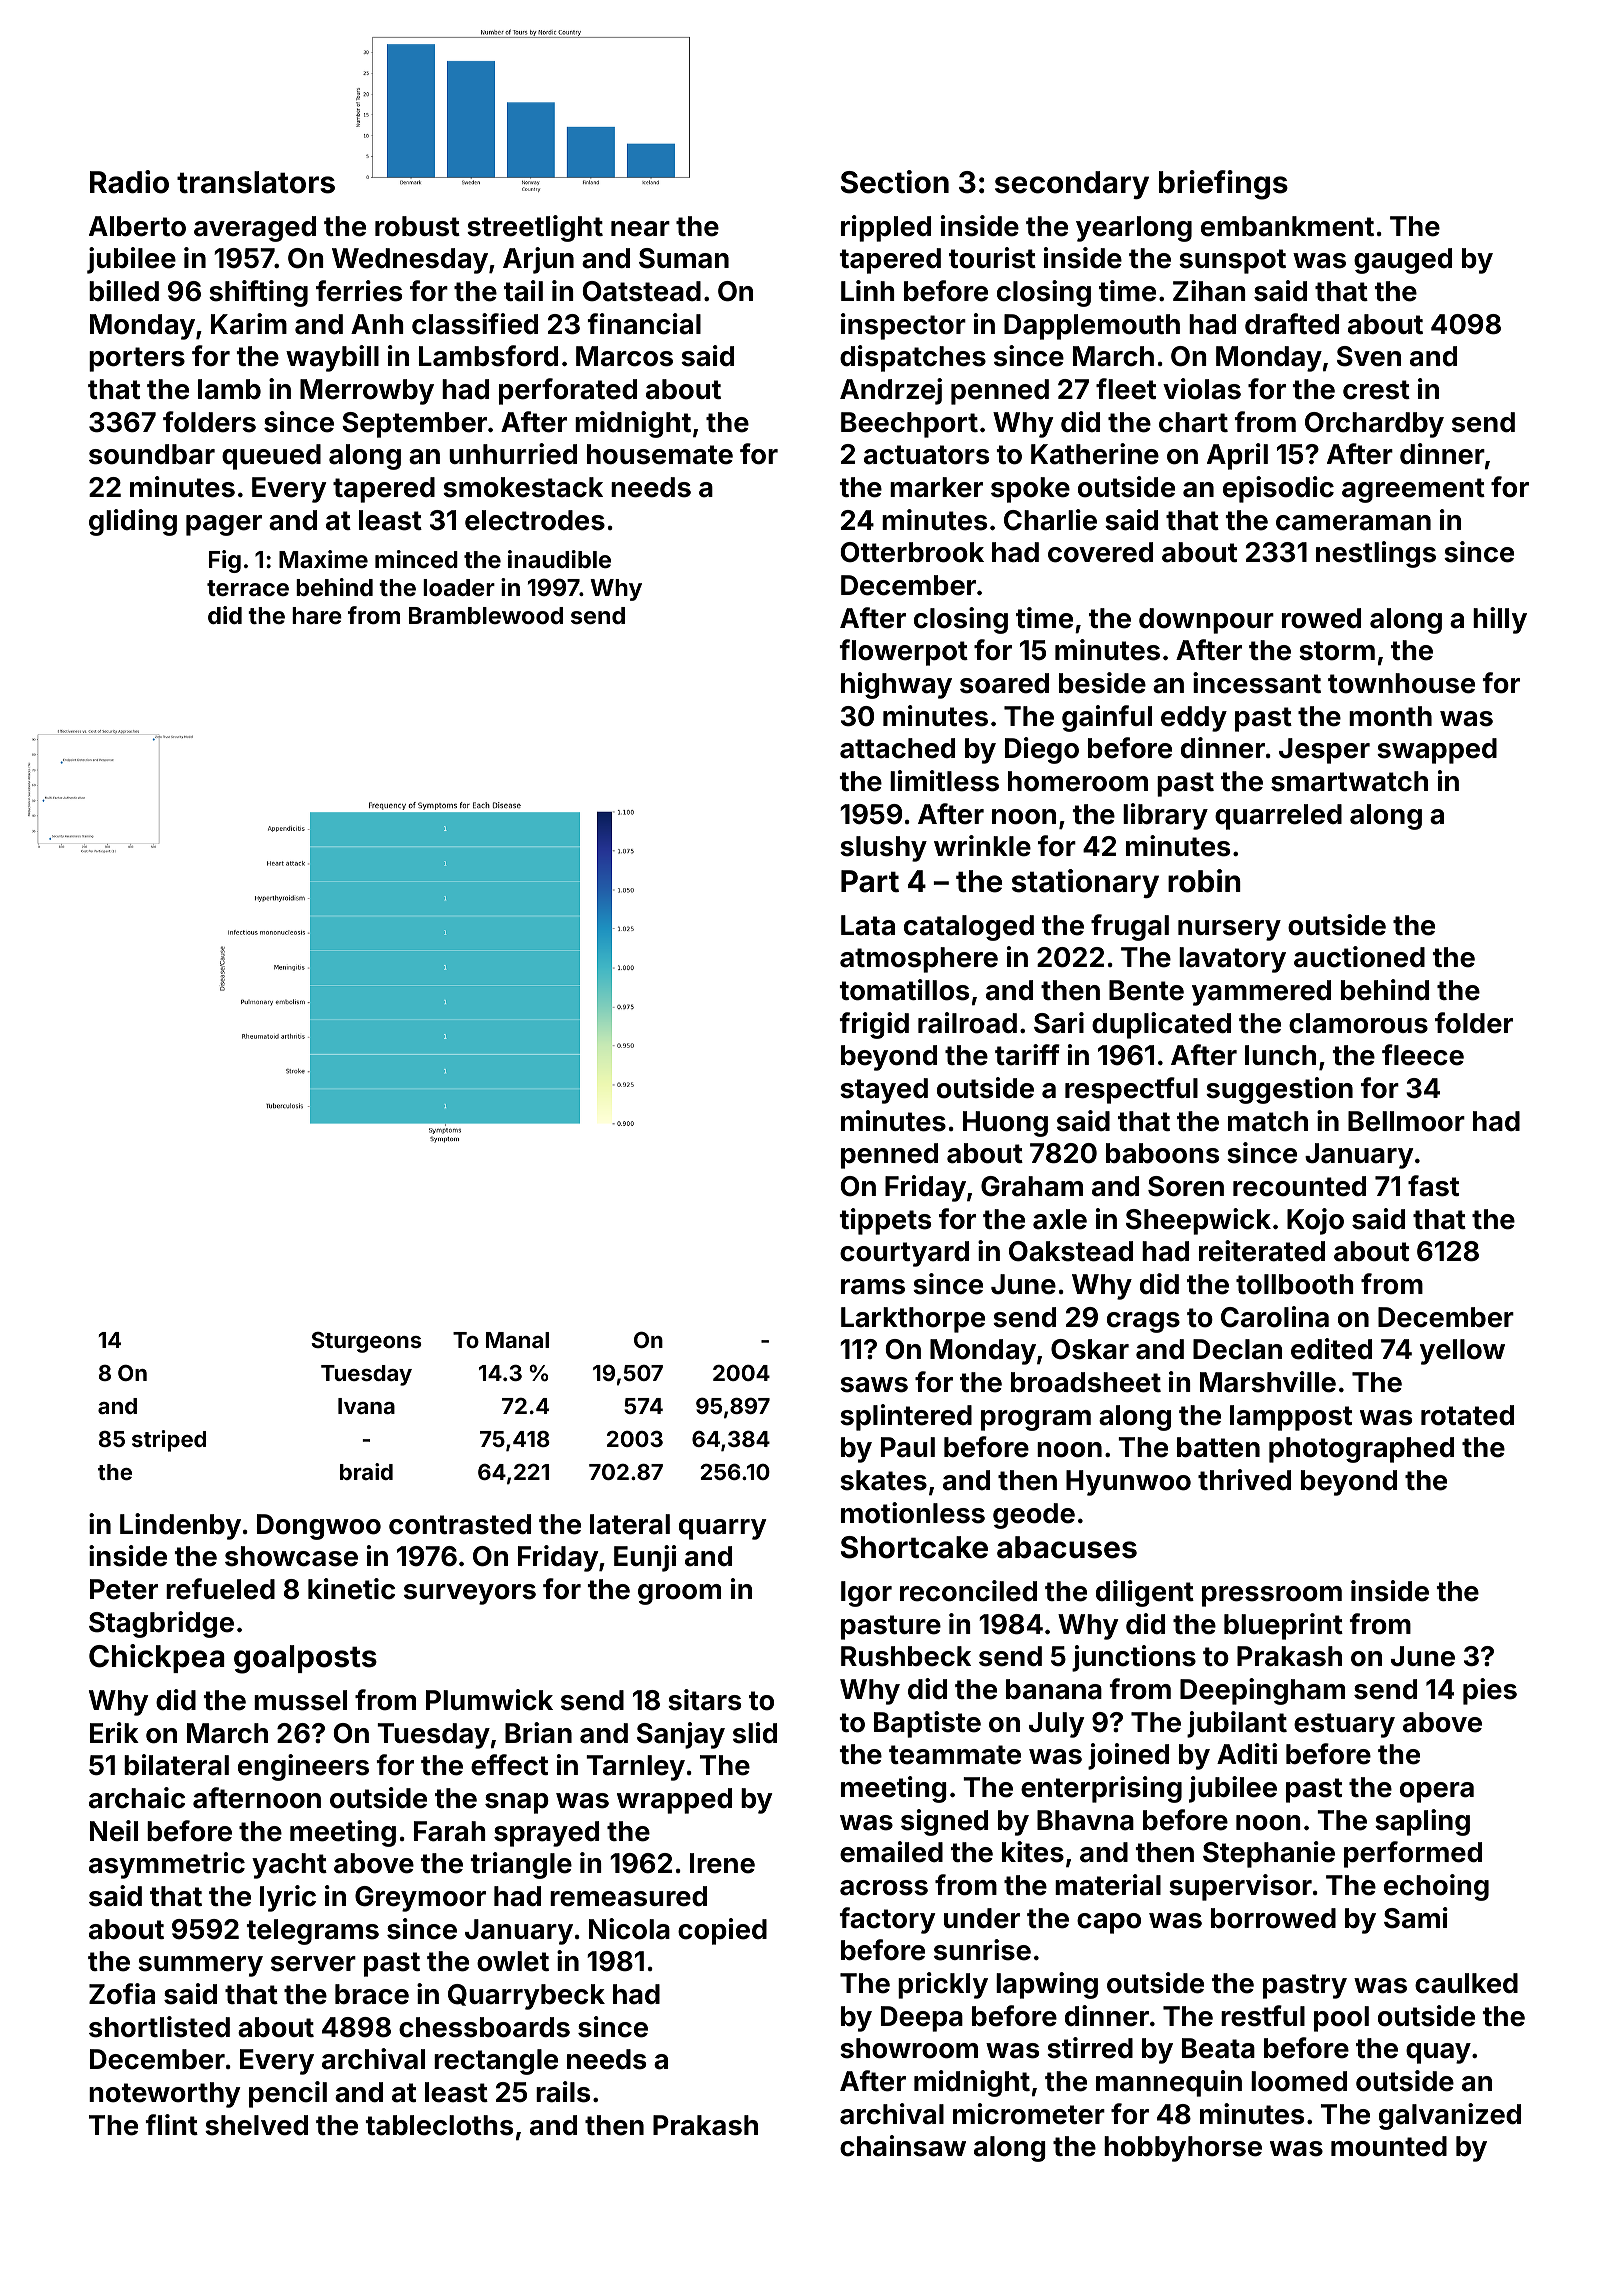 The height and width of the page is (2292, 1620). I want to click on saws, so click(874, 1385).
